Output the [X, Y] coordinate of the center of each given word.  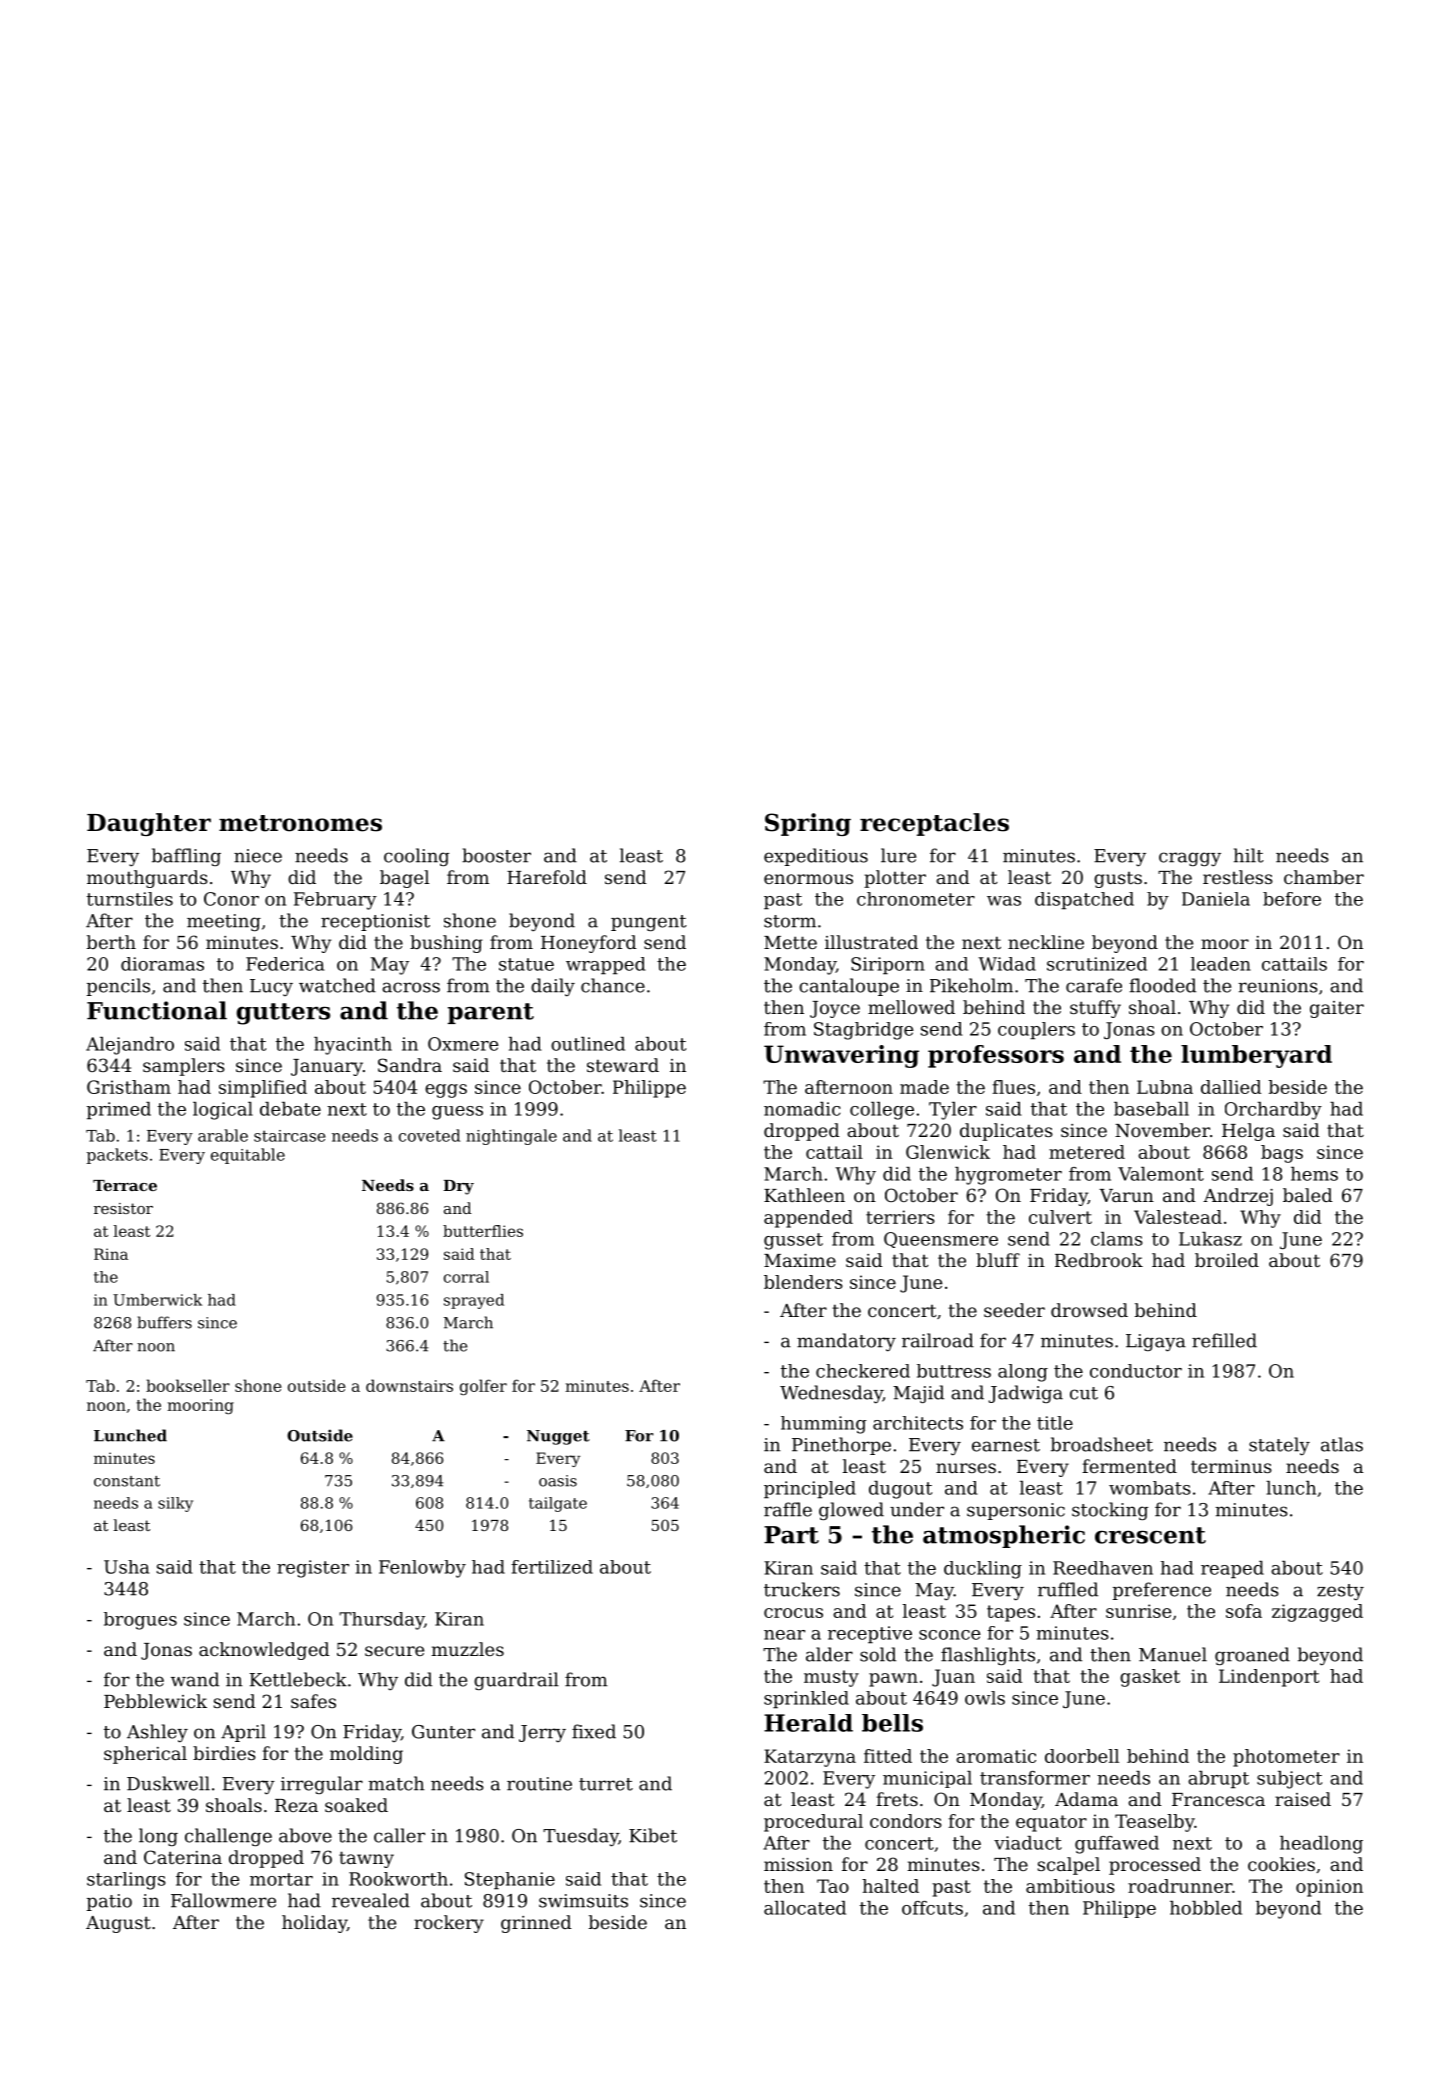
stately [1279, 1446]
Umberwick [157, 1300]
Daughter [149, 824]
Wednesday [831, 1394]
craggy [1190, 859]
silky [175, 1504]
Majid [918, 1394]
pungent [649, 923]
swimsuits [583, 1901]
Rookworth [398, 1879]
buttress [954, 1371]
